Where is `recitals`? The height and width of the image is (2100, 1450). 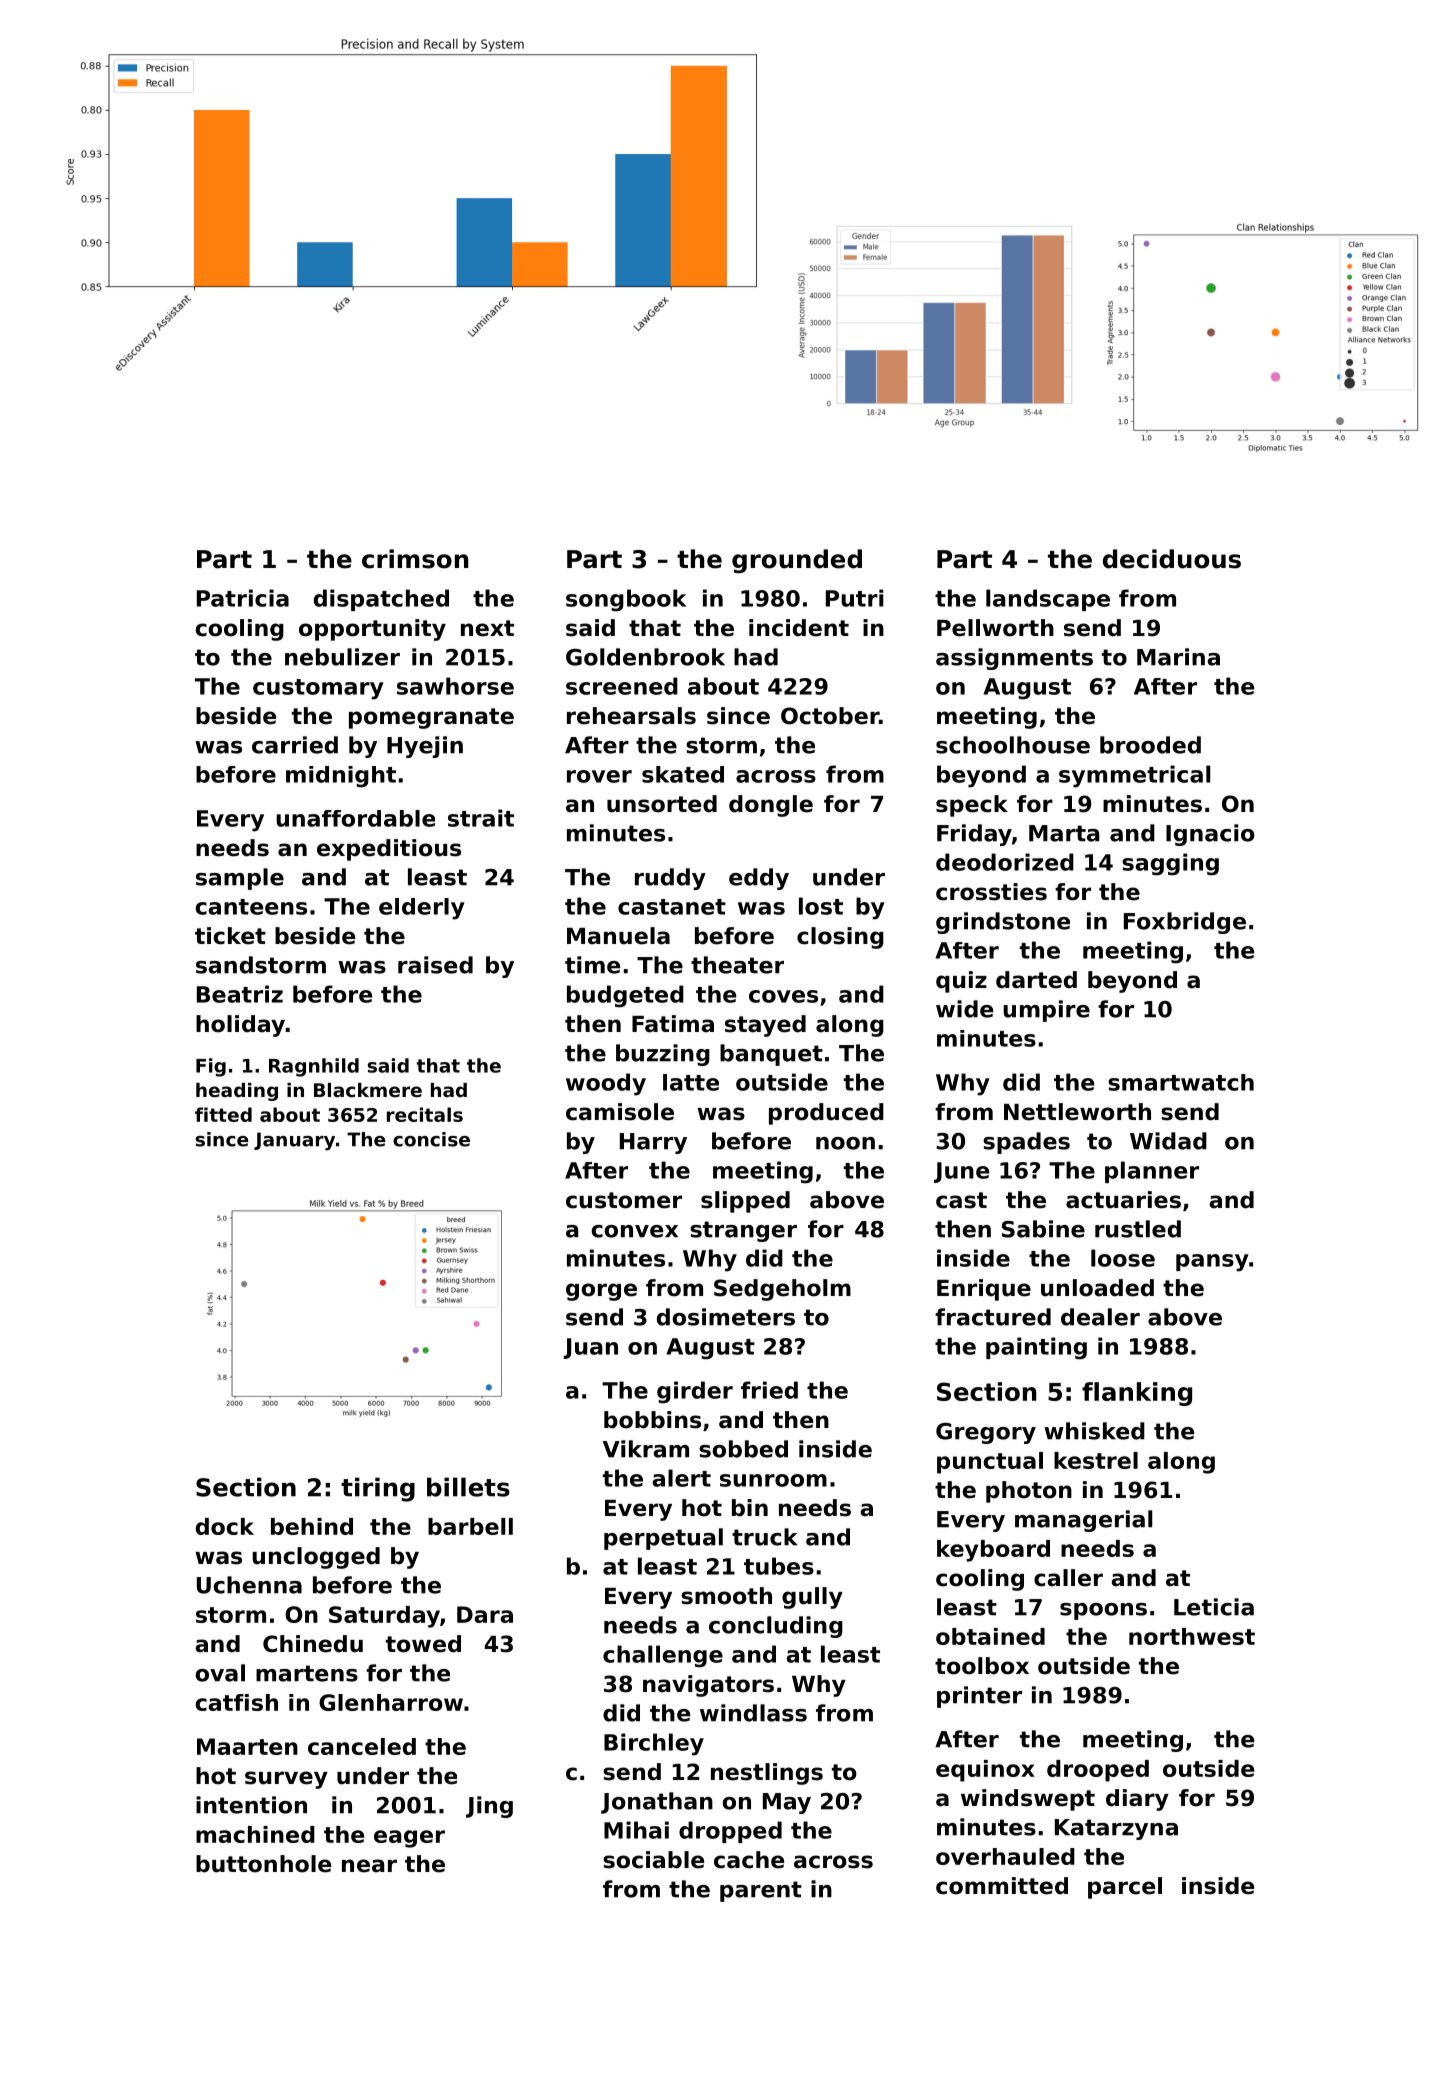
recitals is located at coordinates (425, 1114).
